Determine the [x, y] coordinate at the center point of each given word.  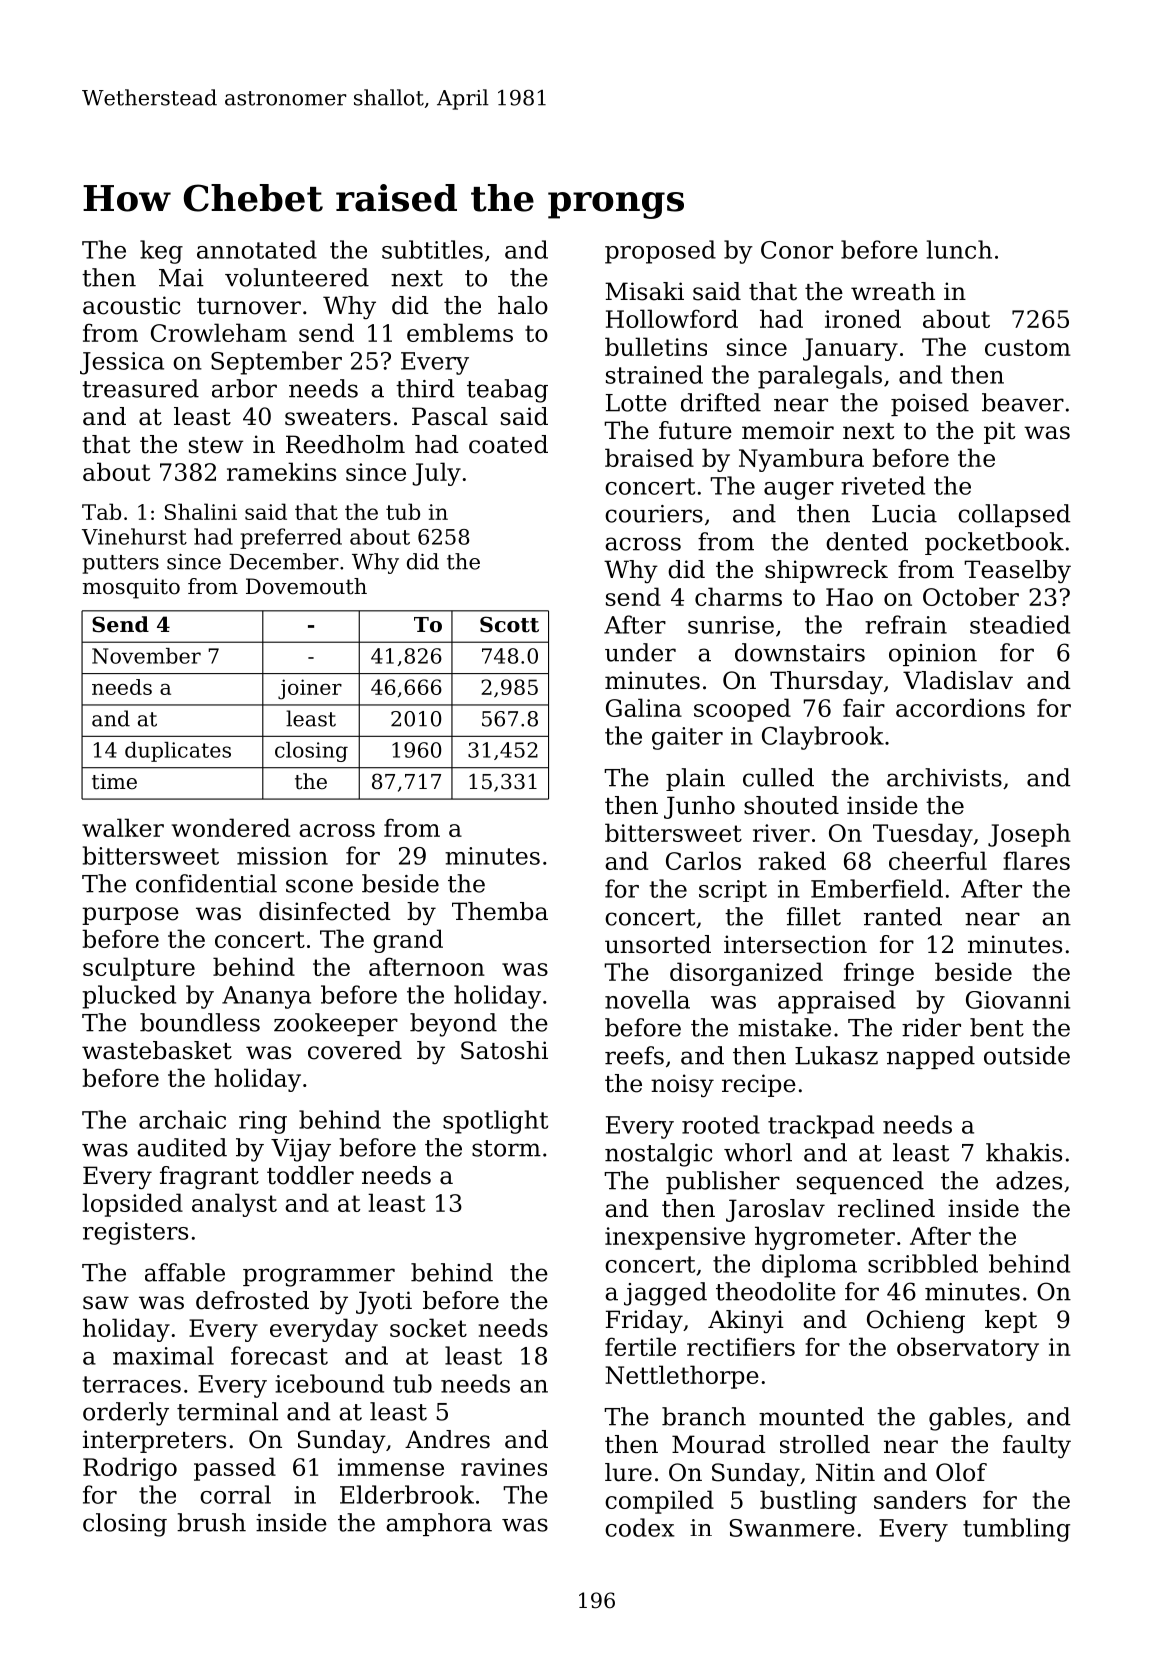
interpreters [154, 1441]
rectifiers [741, 1346]
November [146, 656]
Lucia [904, 514]
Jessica [122, 363]
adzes [1029, 1180]
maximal [163, 1355]
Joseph [1029, 835]
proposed [660, 252]
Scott [509, 624]
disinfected [325, 911]
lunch [959, 249]
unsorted [658, 944]
